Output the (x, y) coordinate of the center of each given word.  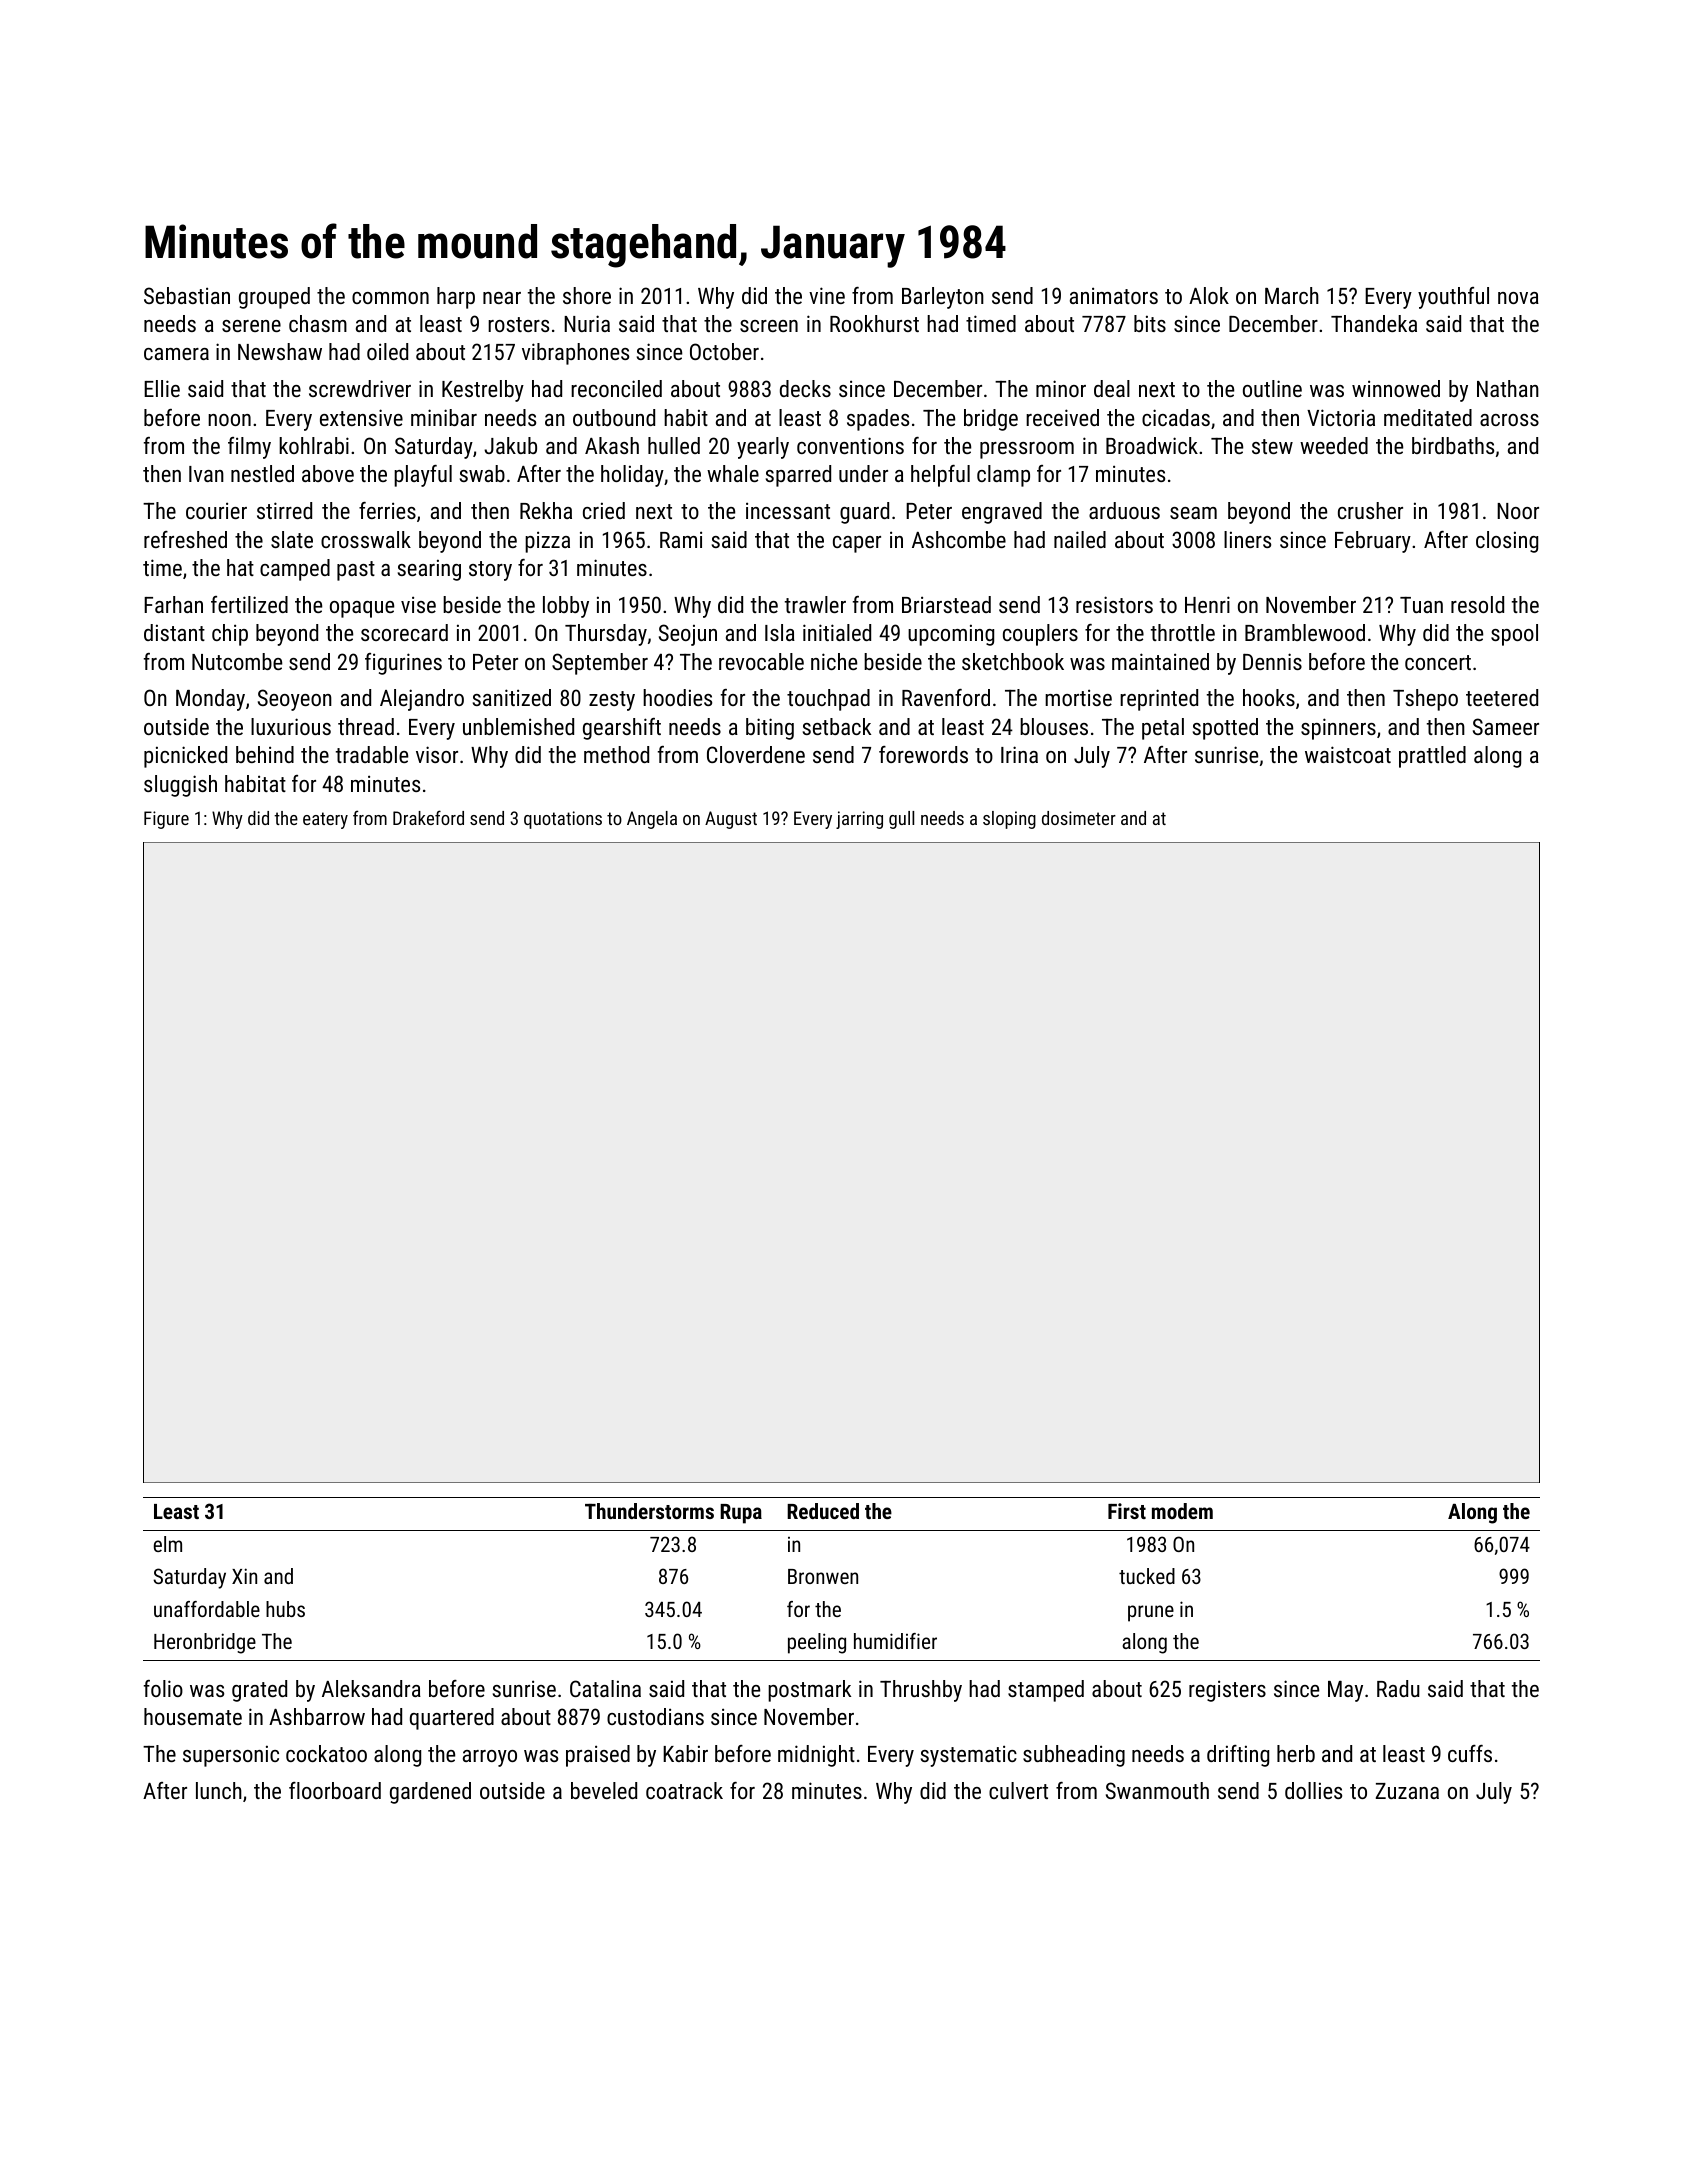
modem (1182, 1511)
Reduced (823, 1511)
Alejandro (422, 700)
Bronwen (823, 1576)
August (731, 820)
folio (163, 1688)
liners (1247, 539)
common (390, 298)
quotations (563, 820)
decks (805, 388)
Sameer (1506, 726)
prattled (1432, 757)
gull (901, 820)
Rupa (741, 1514)
